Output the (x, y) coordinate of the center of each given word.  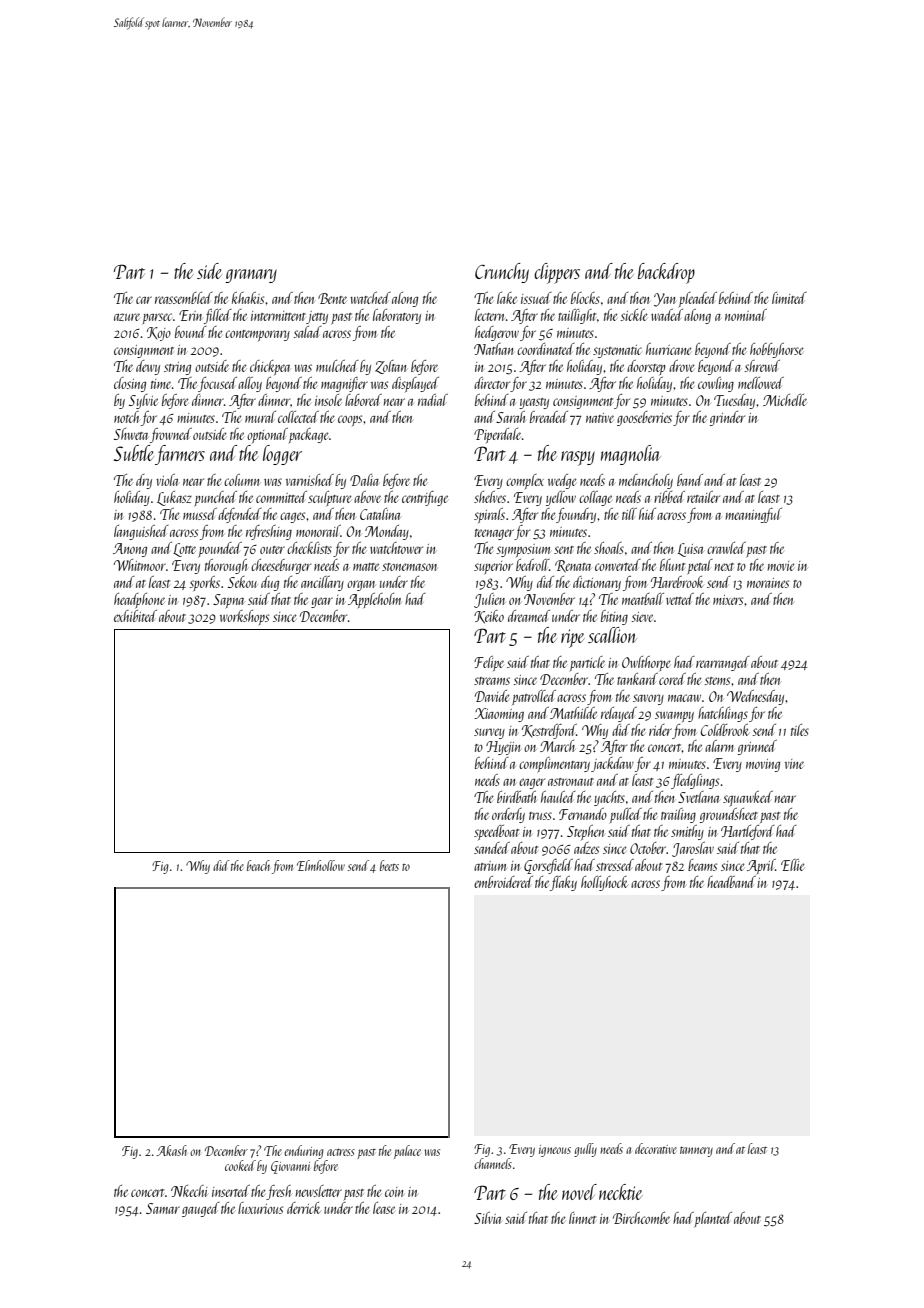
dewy (148, 367)
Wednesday (755, 697)
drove (681, 366)
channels (493, 1163)
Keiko (489, 617)
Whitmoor (140, 565)
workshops (244, 617)
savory (648, 699)
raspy (578, 458)
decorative (656, 1148)
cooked (240, 1165)
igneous (555, 1151)
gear (322, 602)
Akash (172, 1150)
